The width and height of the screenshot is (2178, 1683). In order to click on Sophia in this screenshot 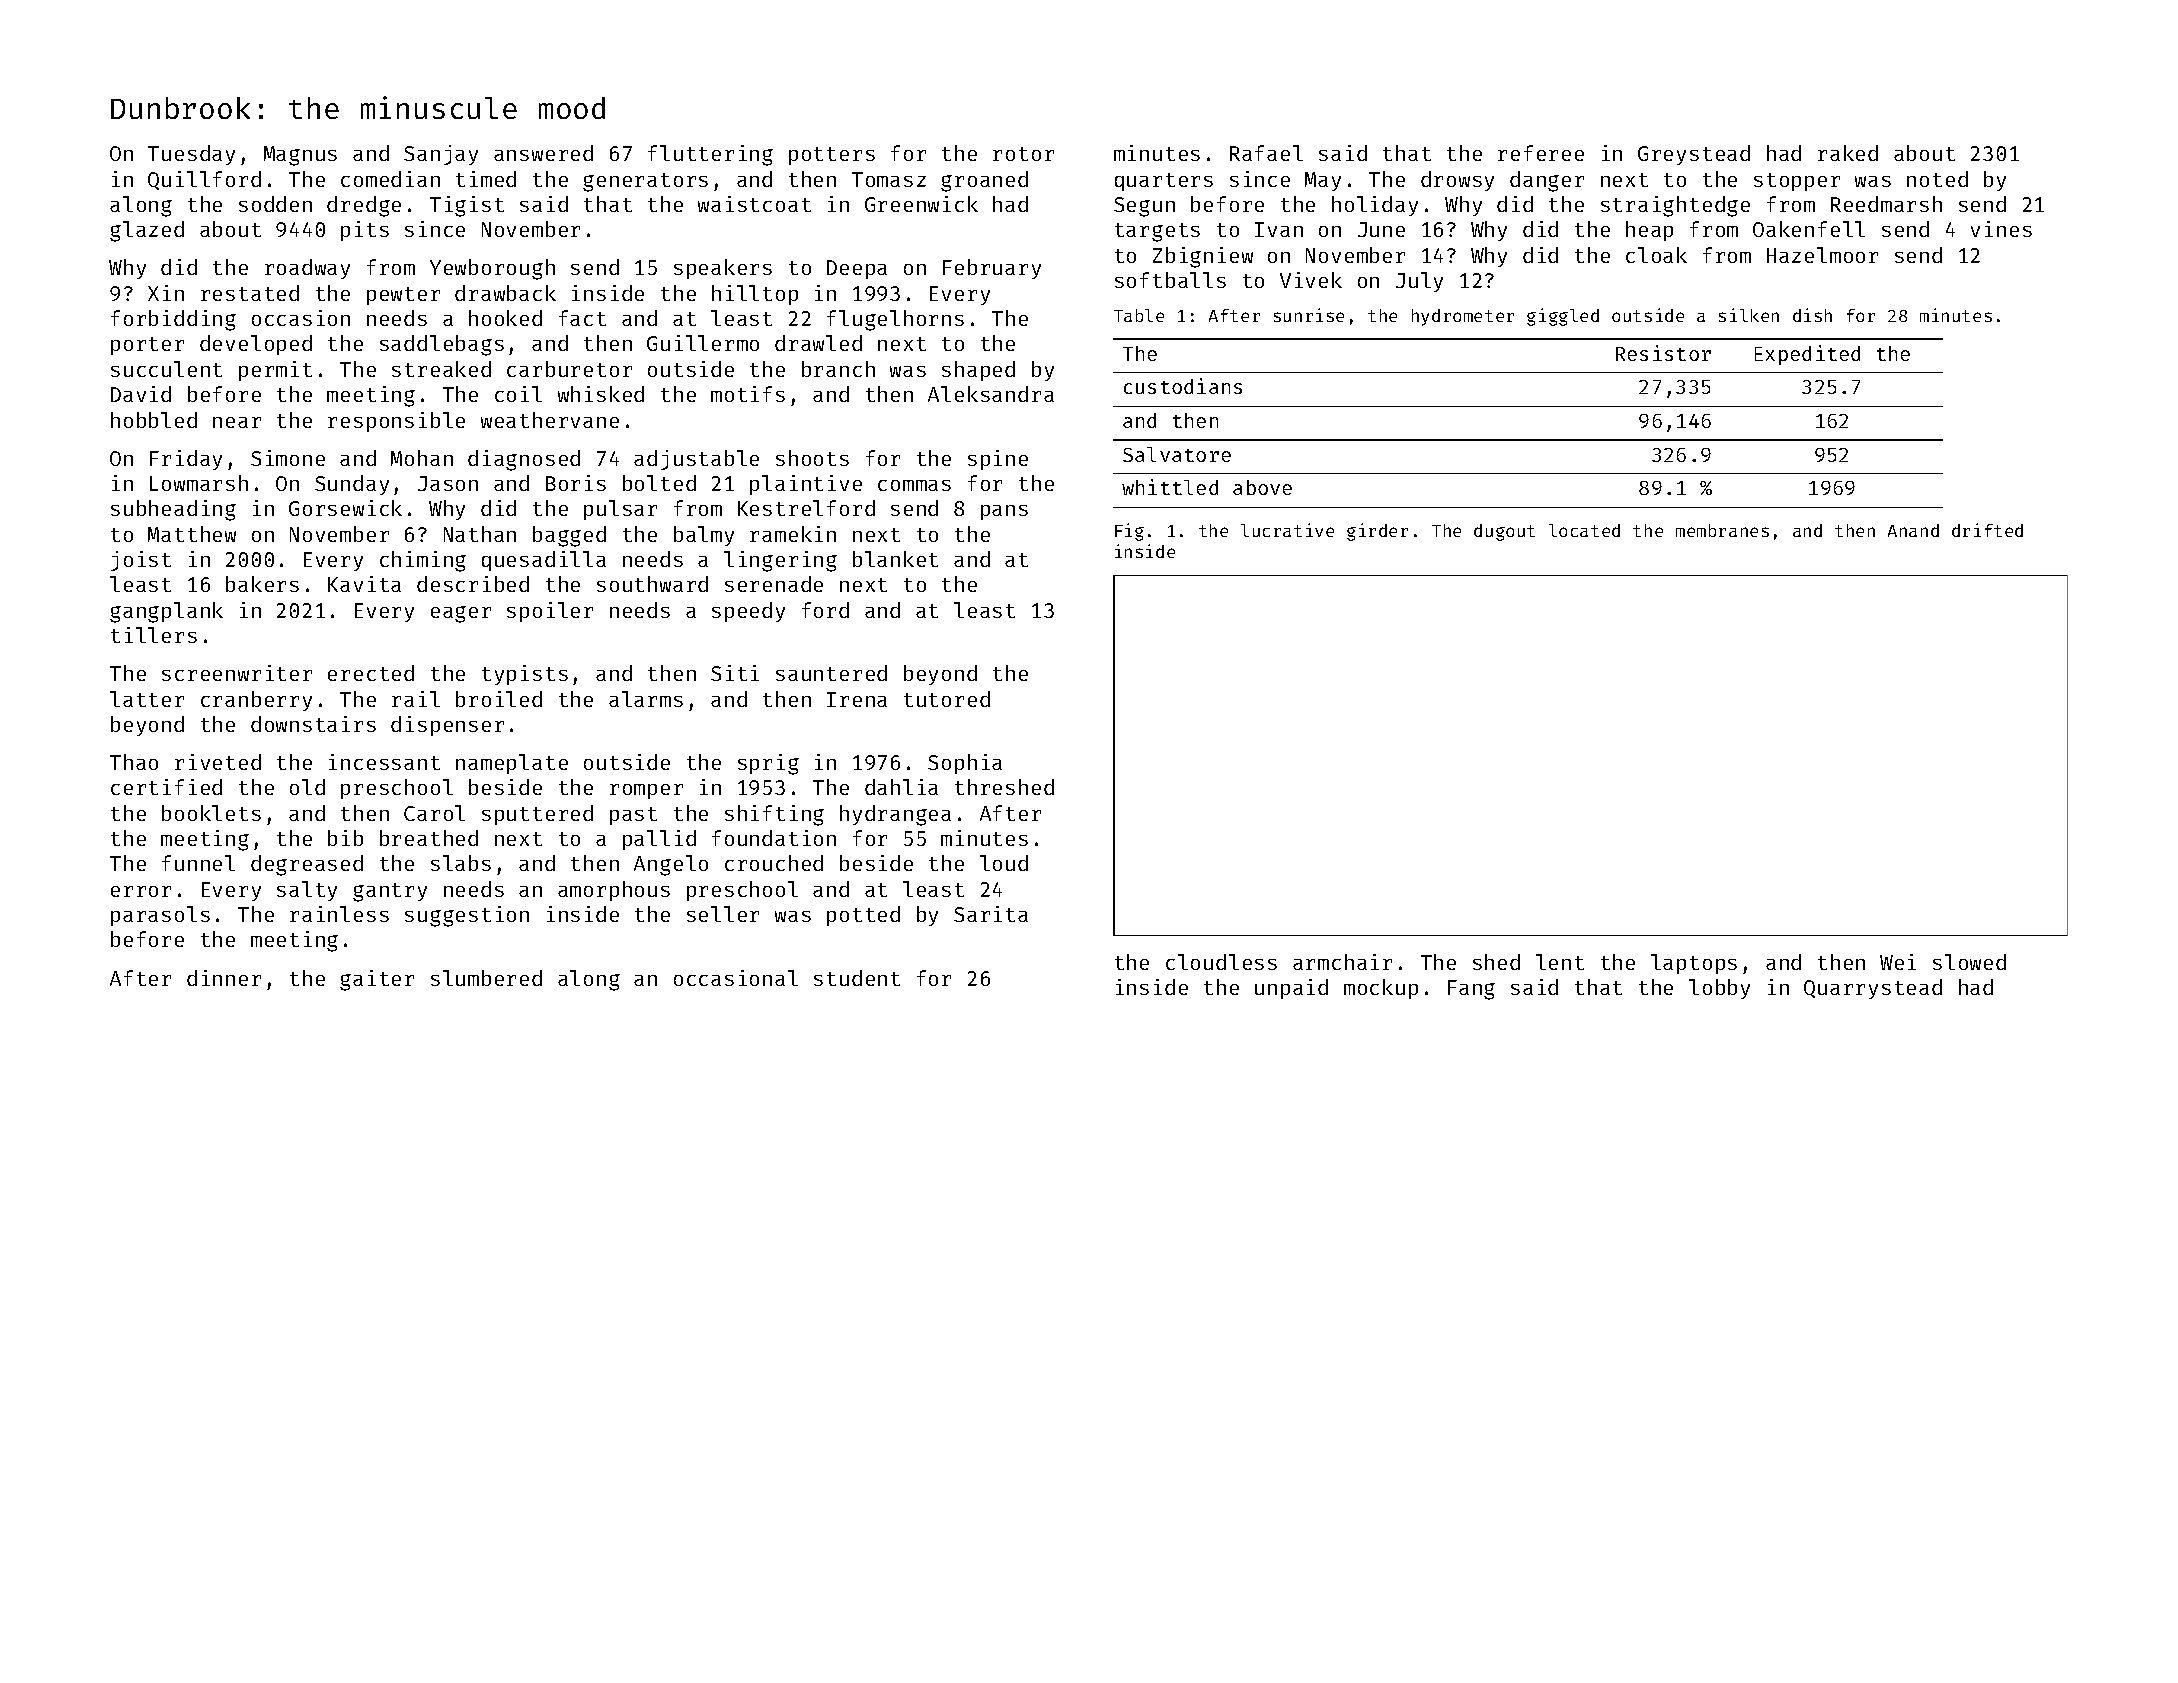, I will do `click(965, 764)`.
